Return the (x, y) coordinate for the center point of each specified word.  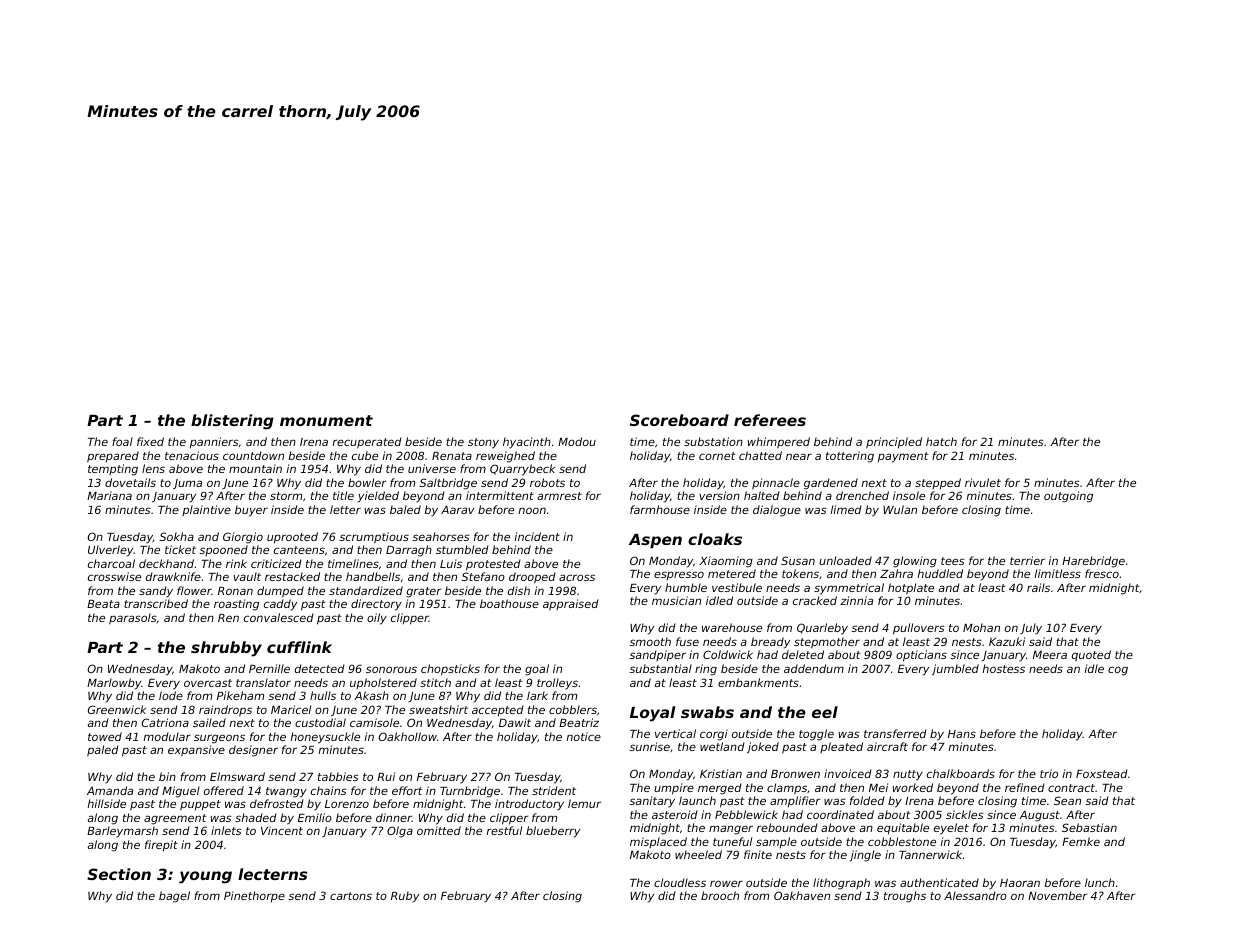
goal (537, 670)
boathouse (509, 603)
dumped (280, 592)
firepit (161, 846)
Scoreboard (679, 420)
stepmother (827, 643)
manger (731, 830)
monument (326, 420)
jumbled (955, 670)
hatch (941, 441)
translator (263, 682)
